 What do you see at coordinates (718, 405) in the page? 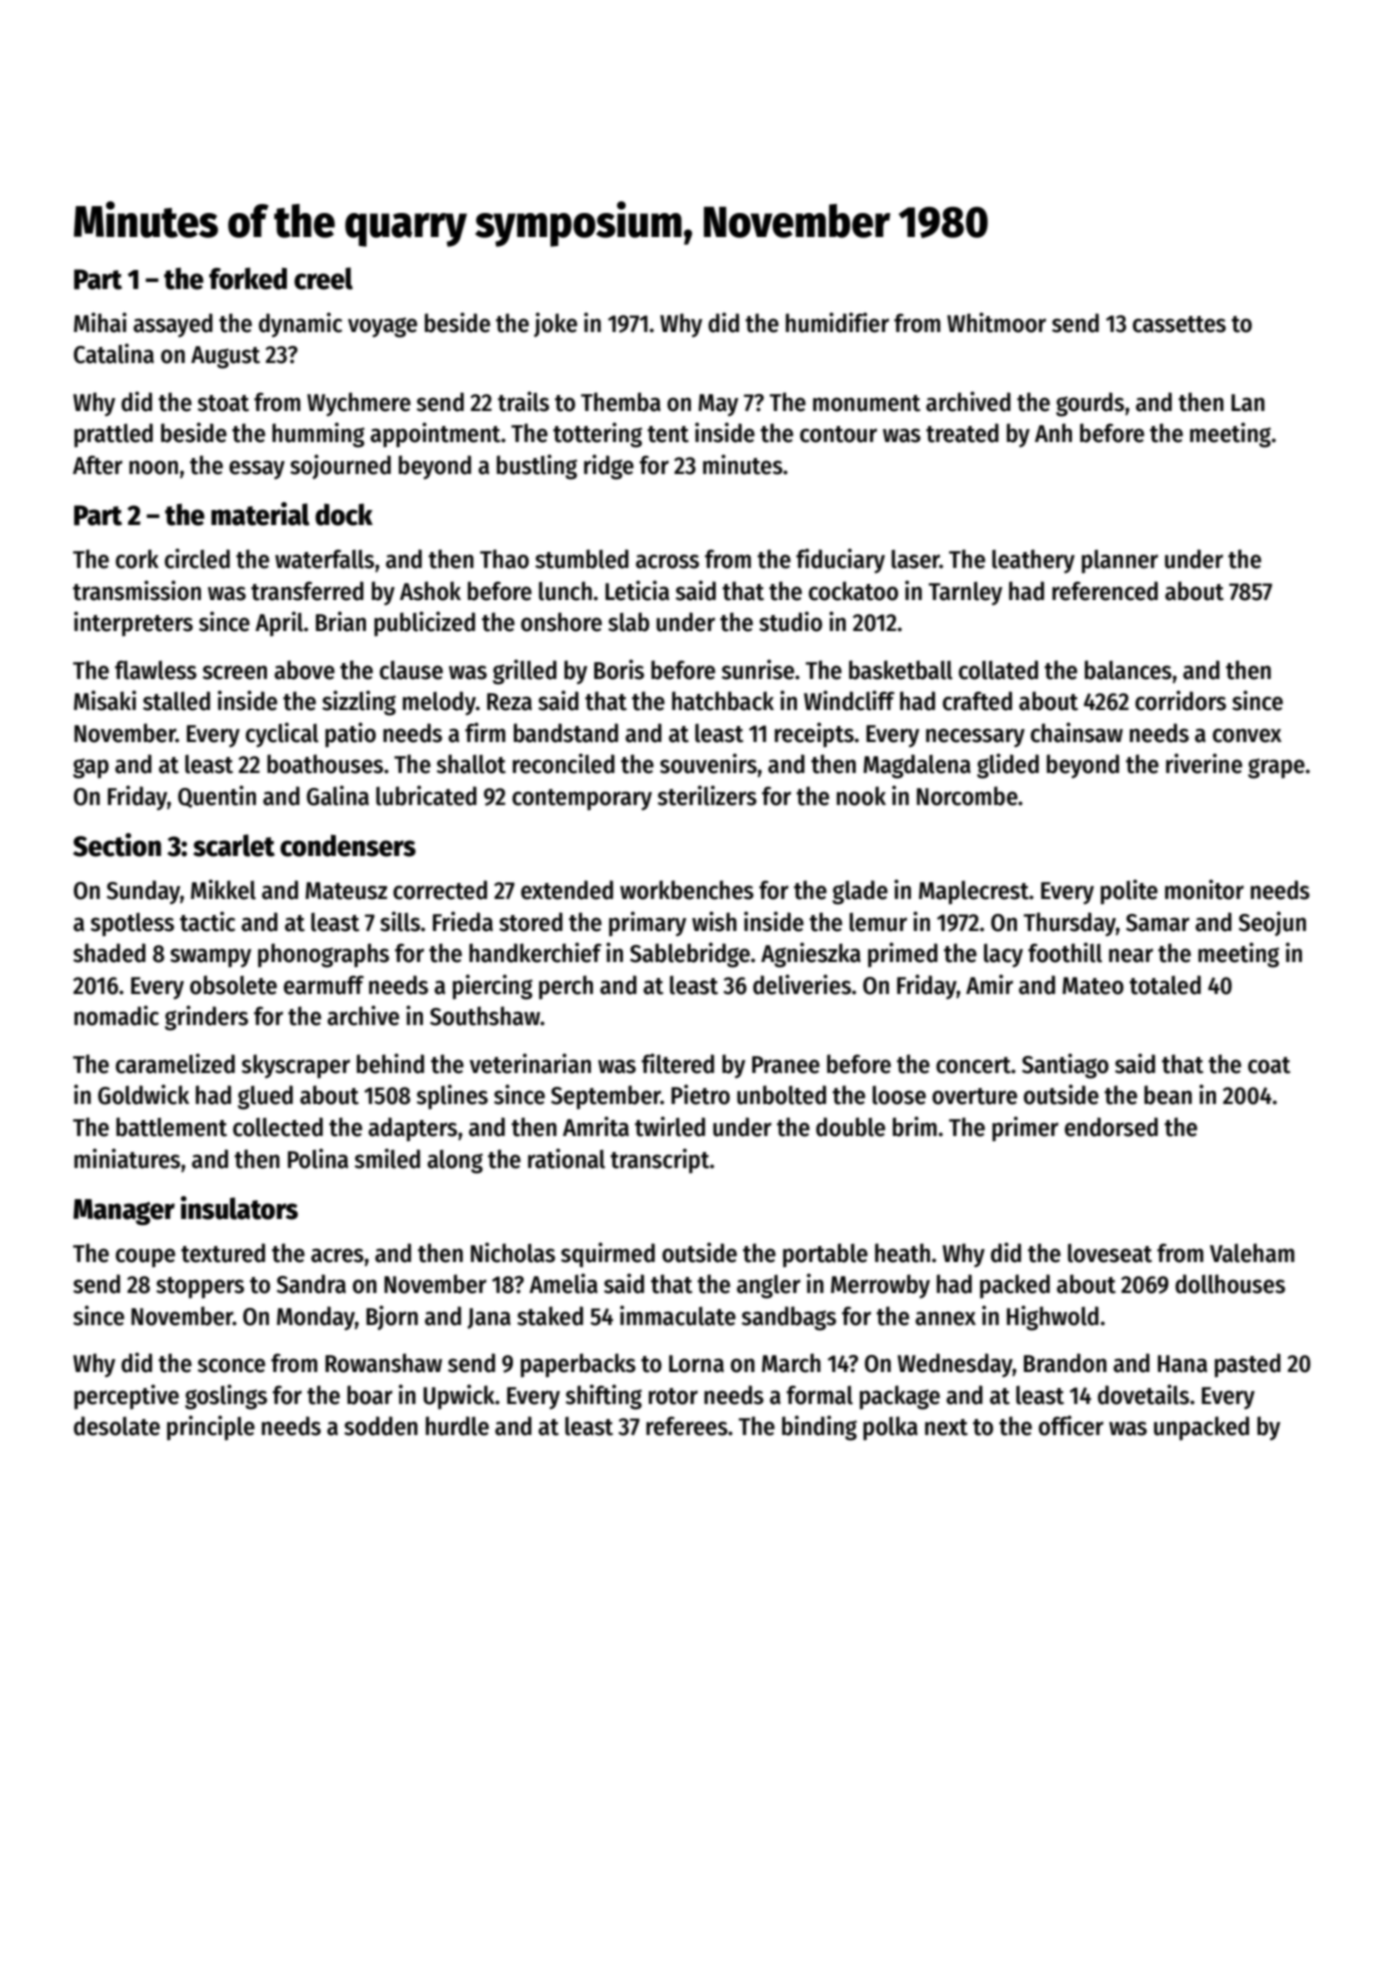
I see `May` at bounding box center [718, 405].
